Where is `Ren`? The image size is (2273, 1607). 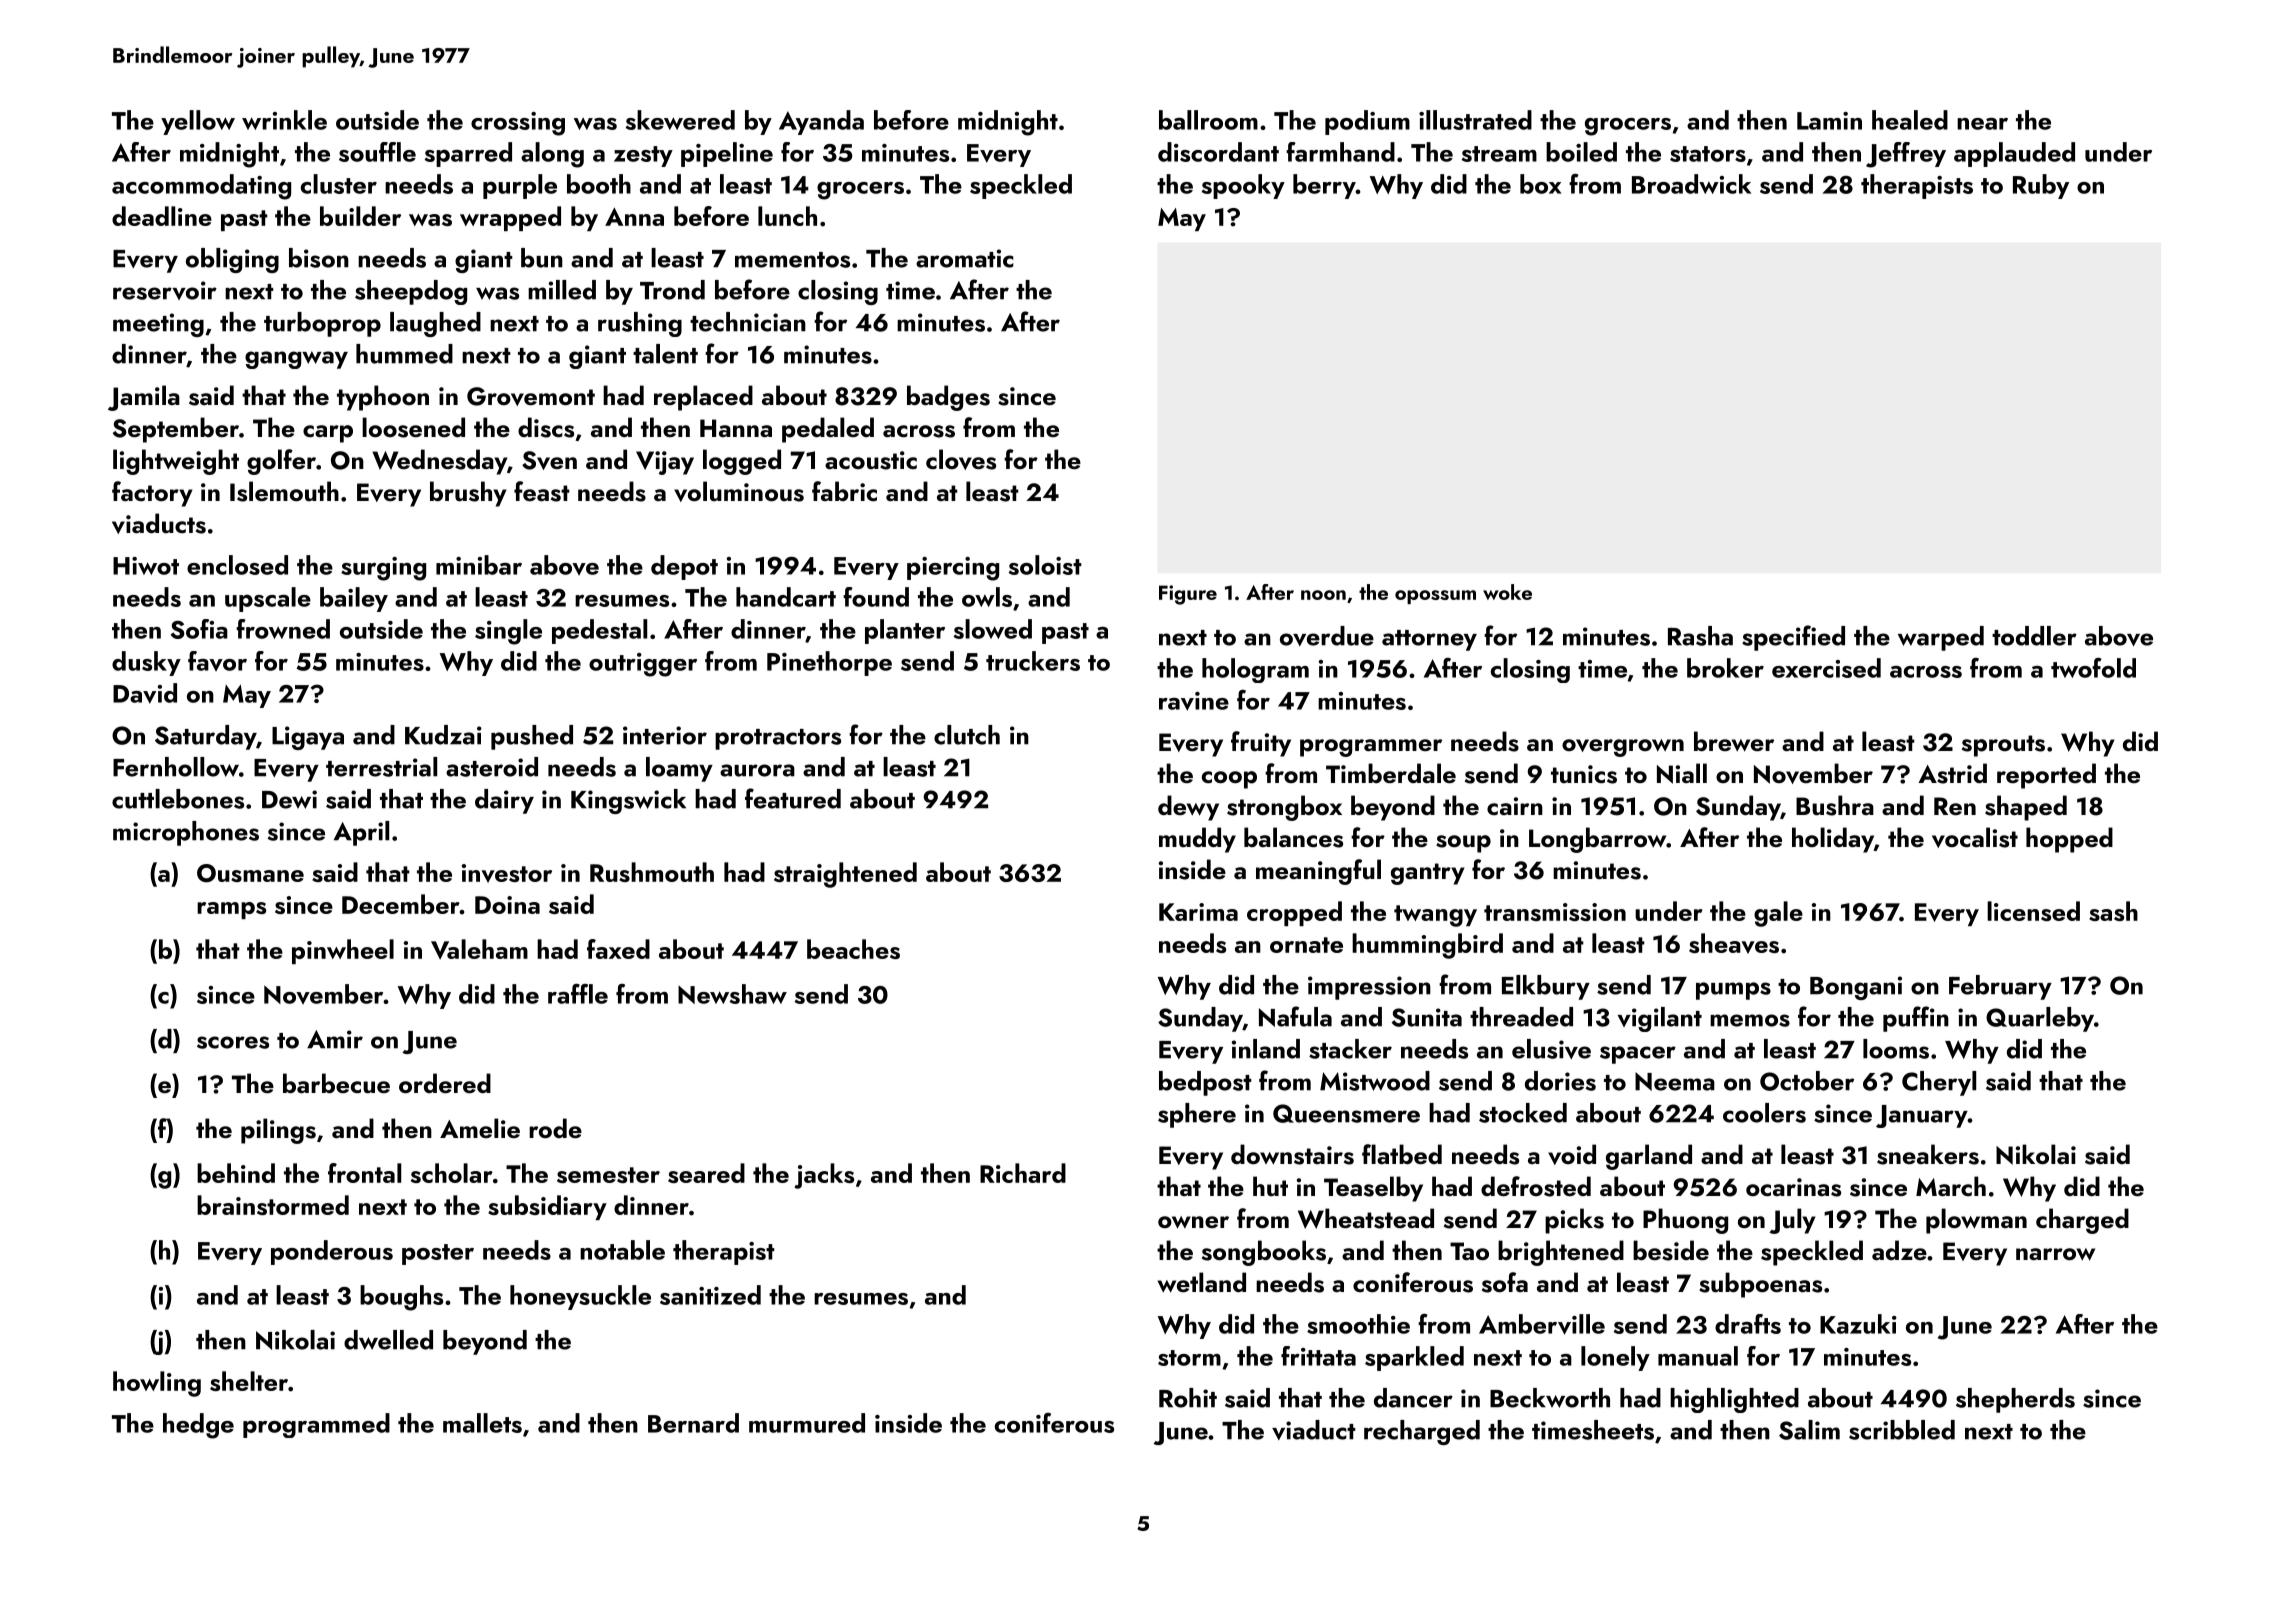 Ren is located at coordinates (1955, 806).
